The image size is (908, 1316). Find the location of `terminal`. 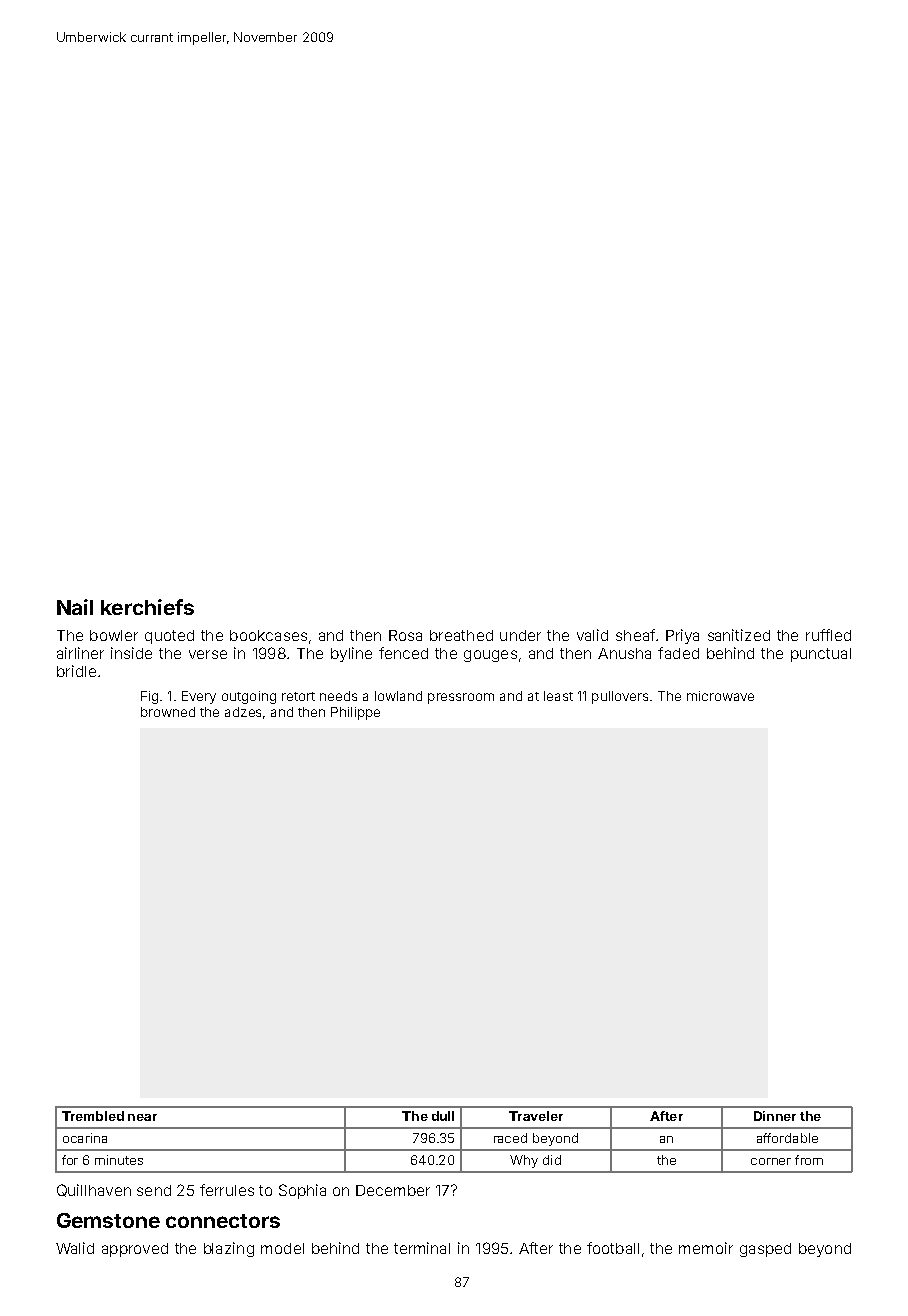

terminal is located at coordinates (422, 1248).
